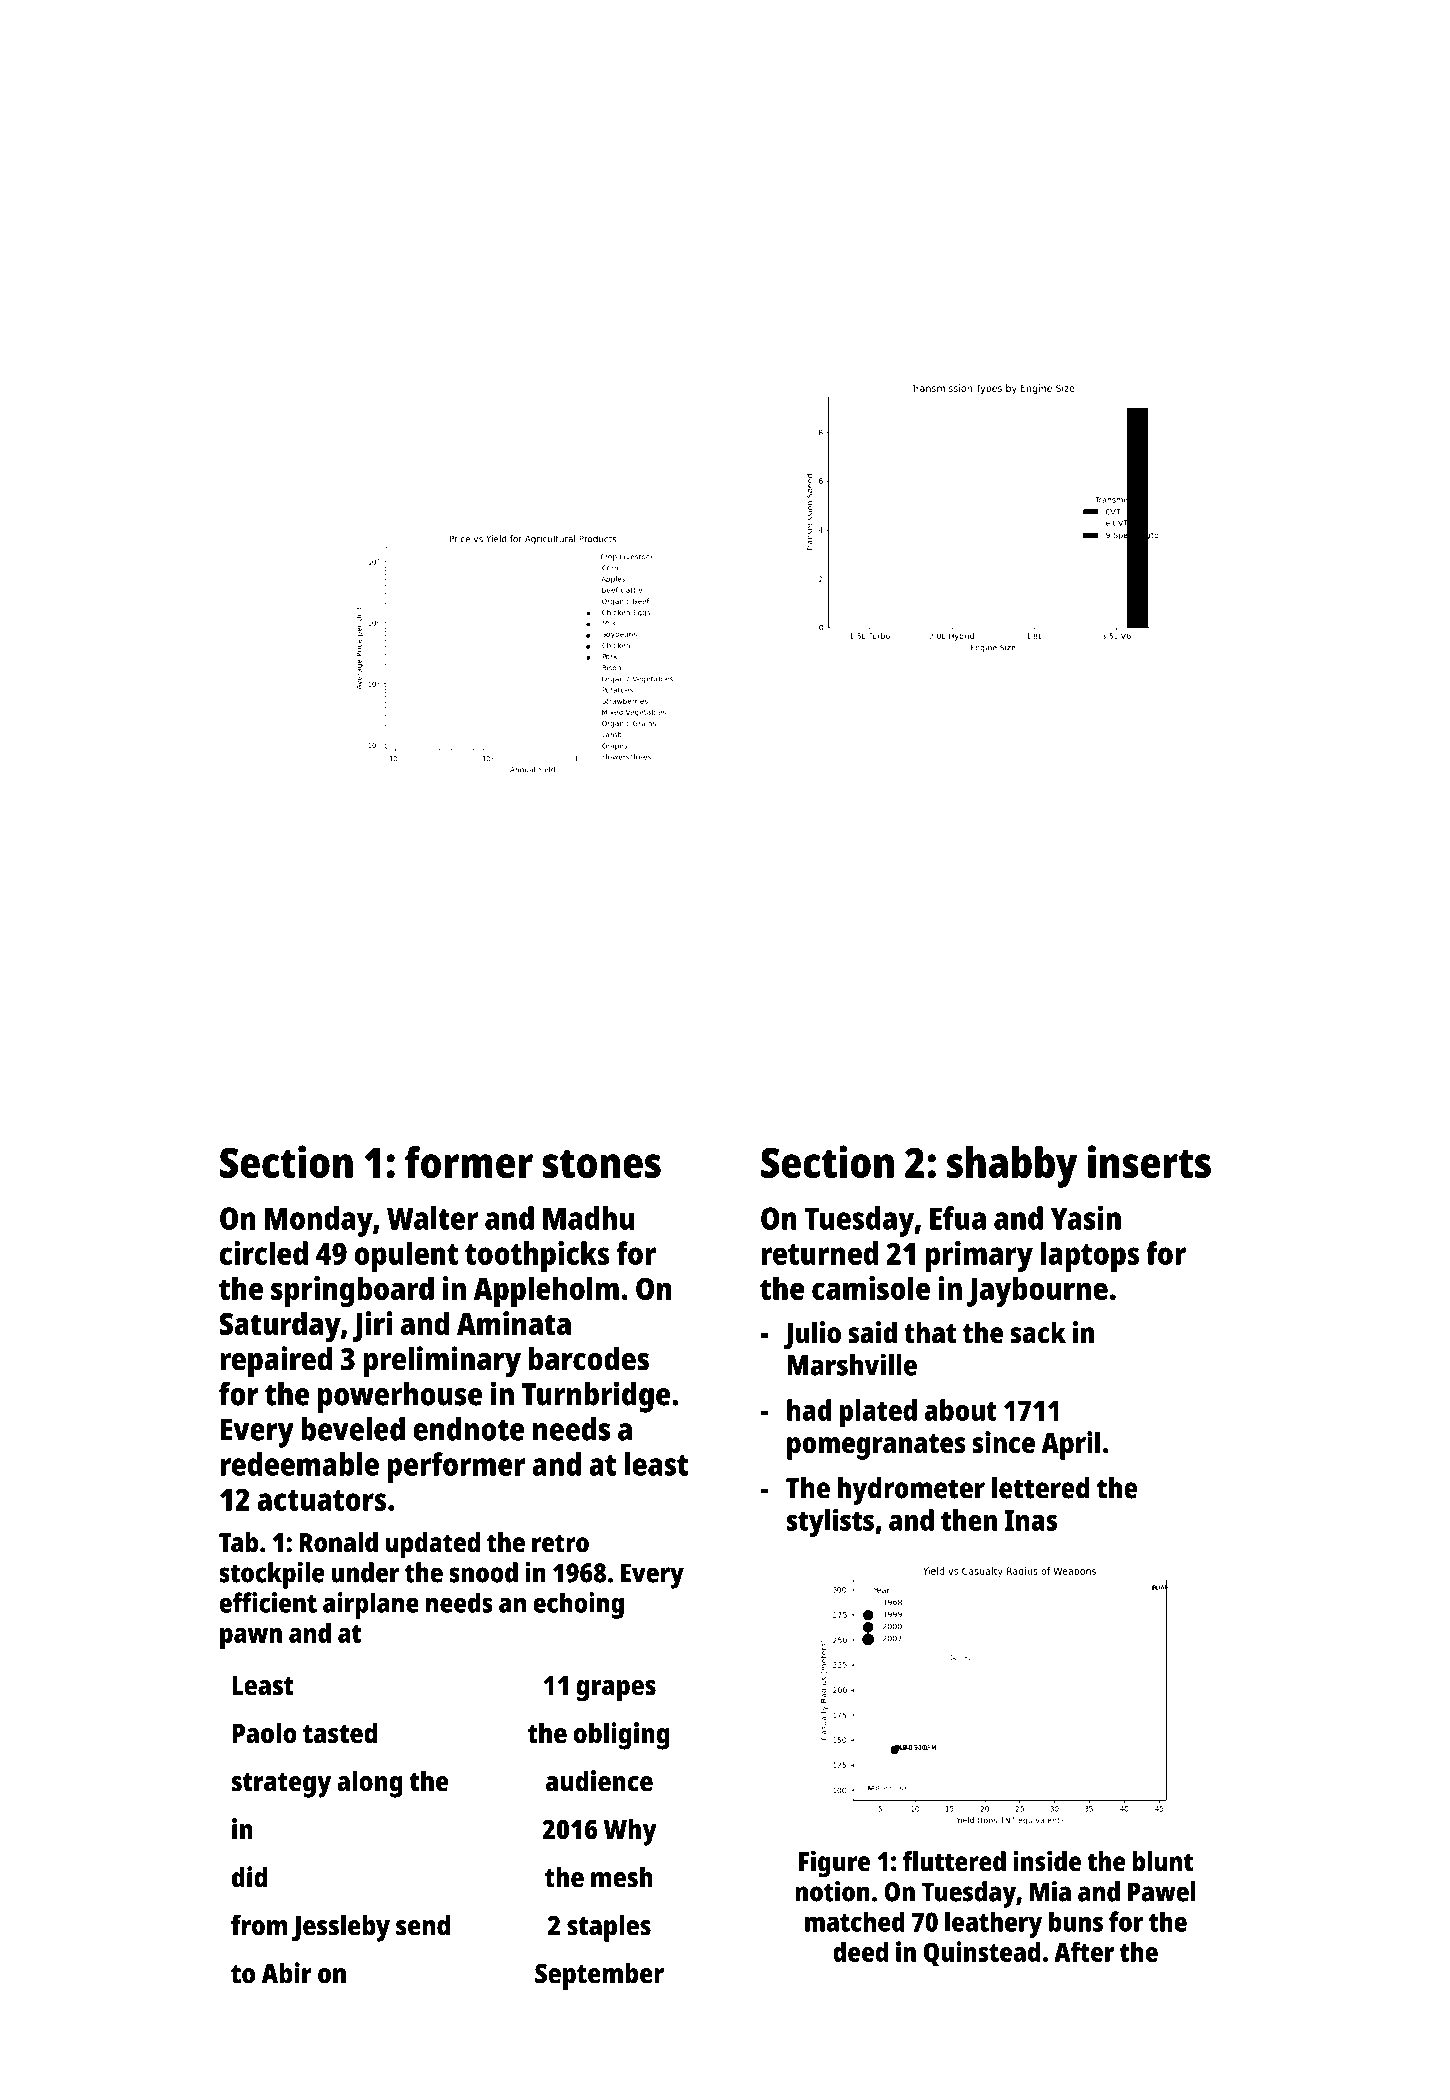  I want to click on Inas, so click(1031, 1520).
